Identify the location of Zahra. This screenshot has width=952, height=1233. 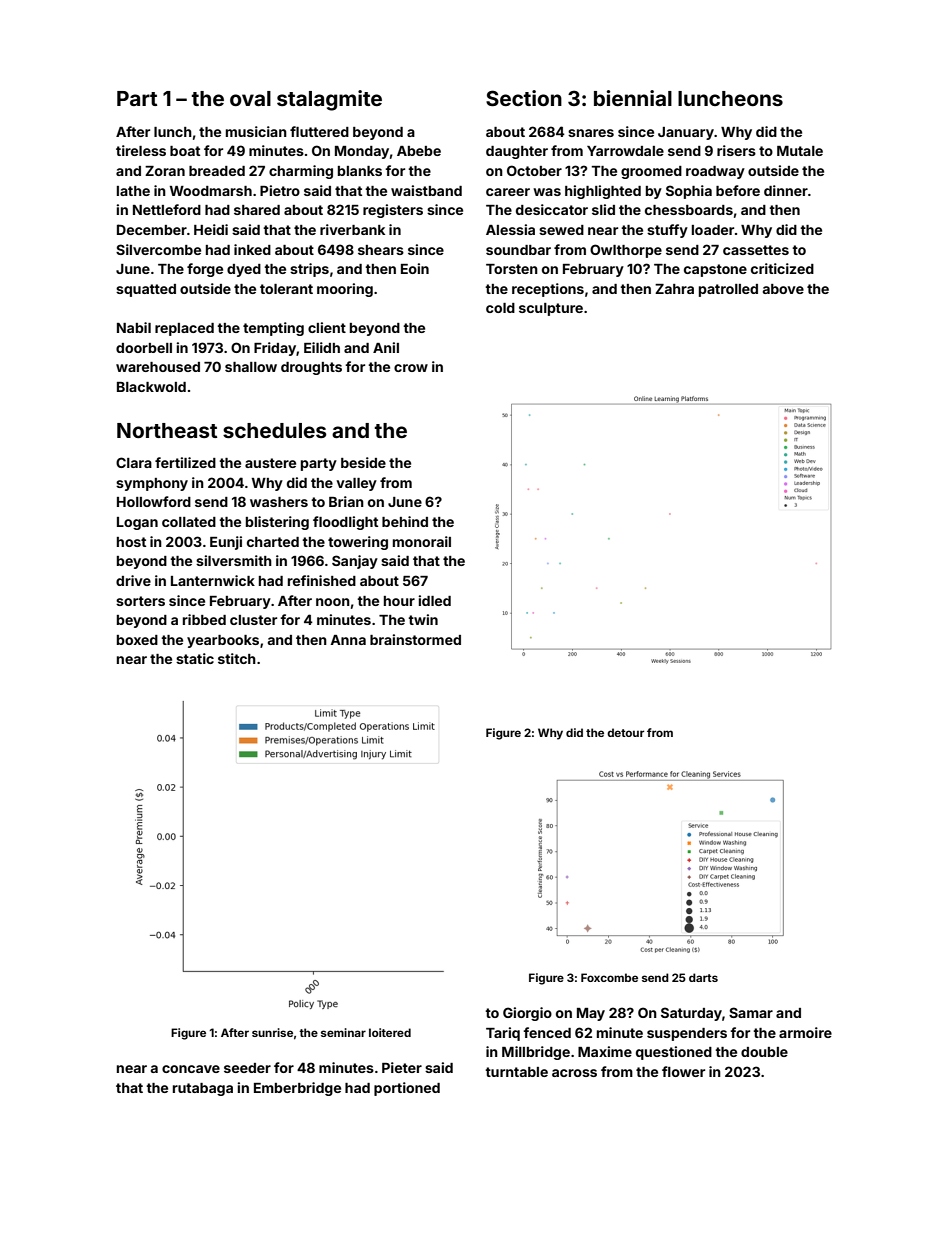
(674, 289).
